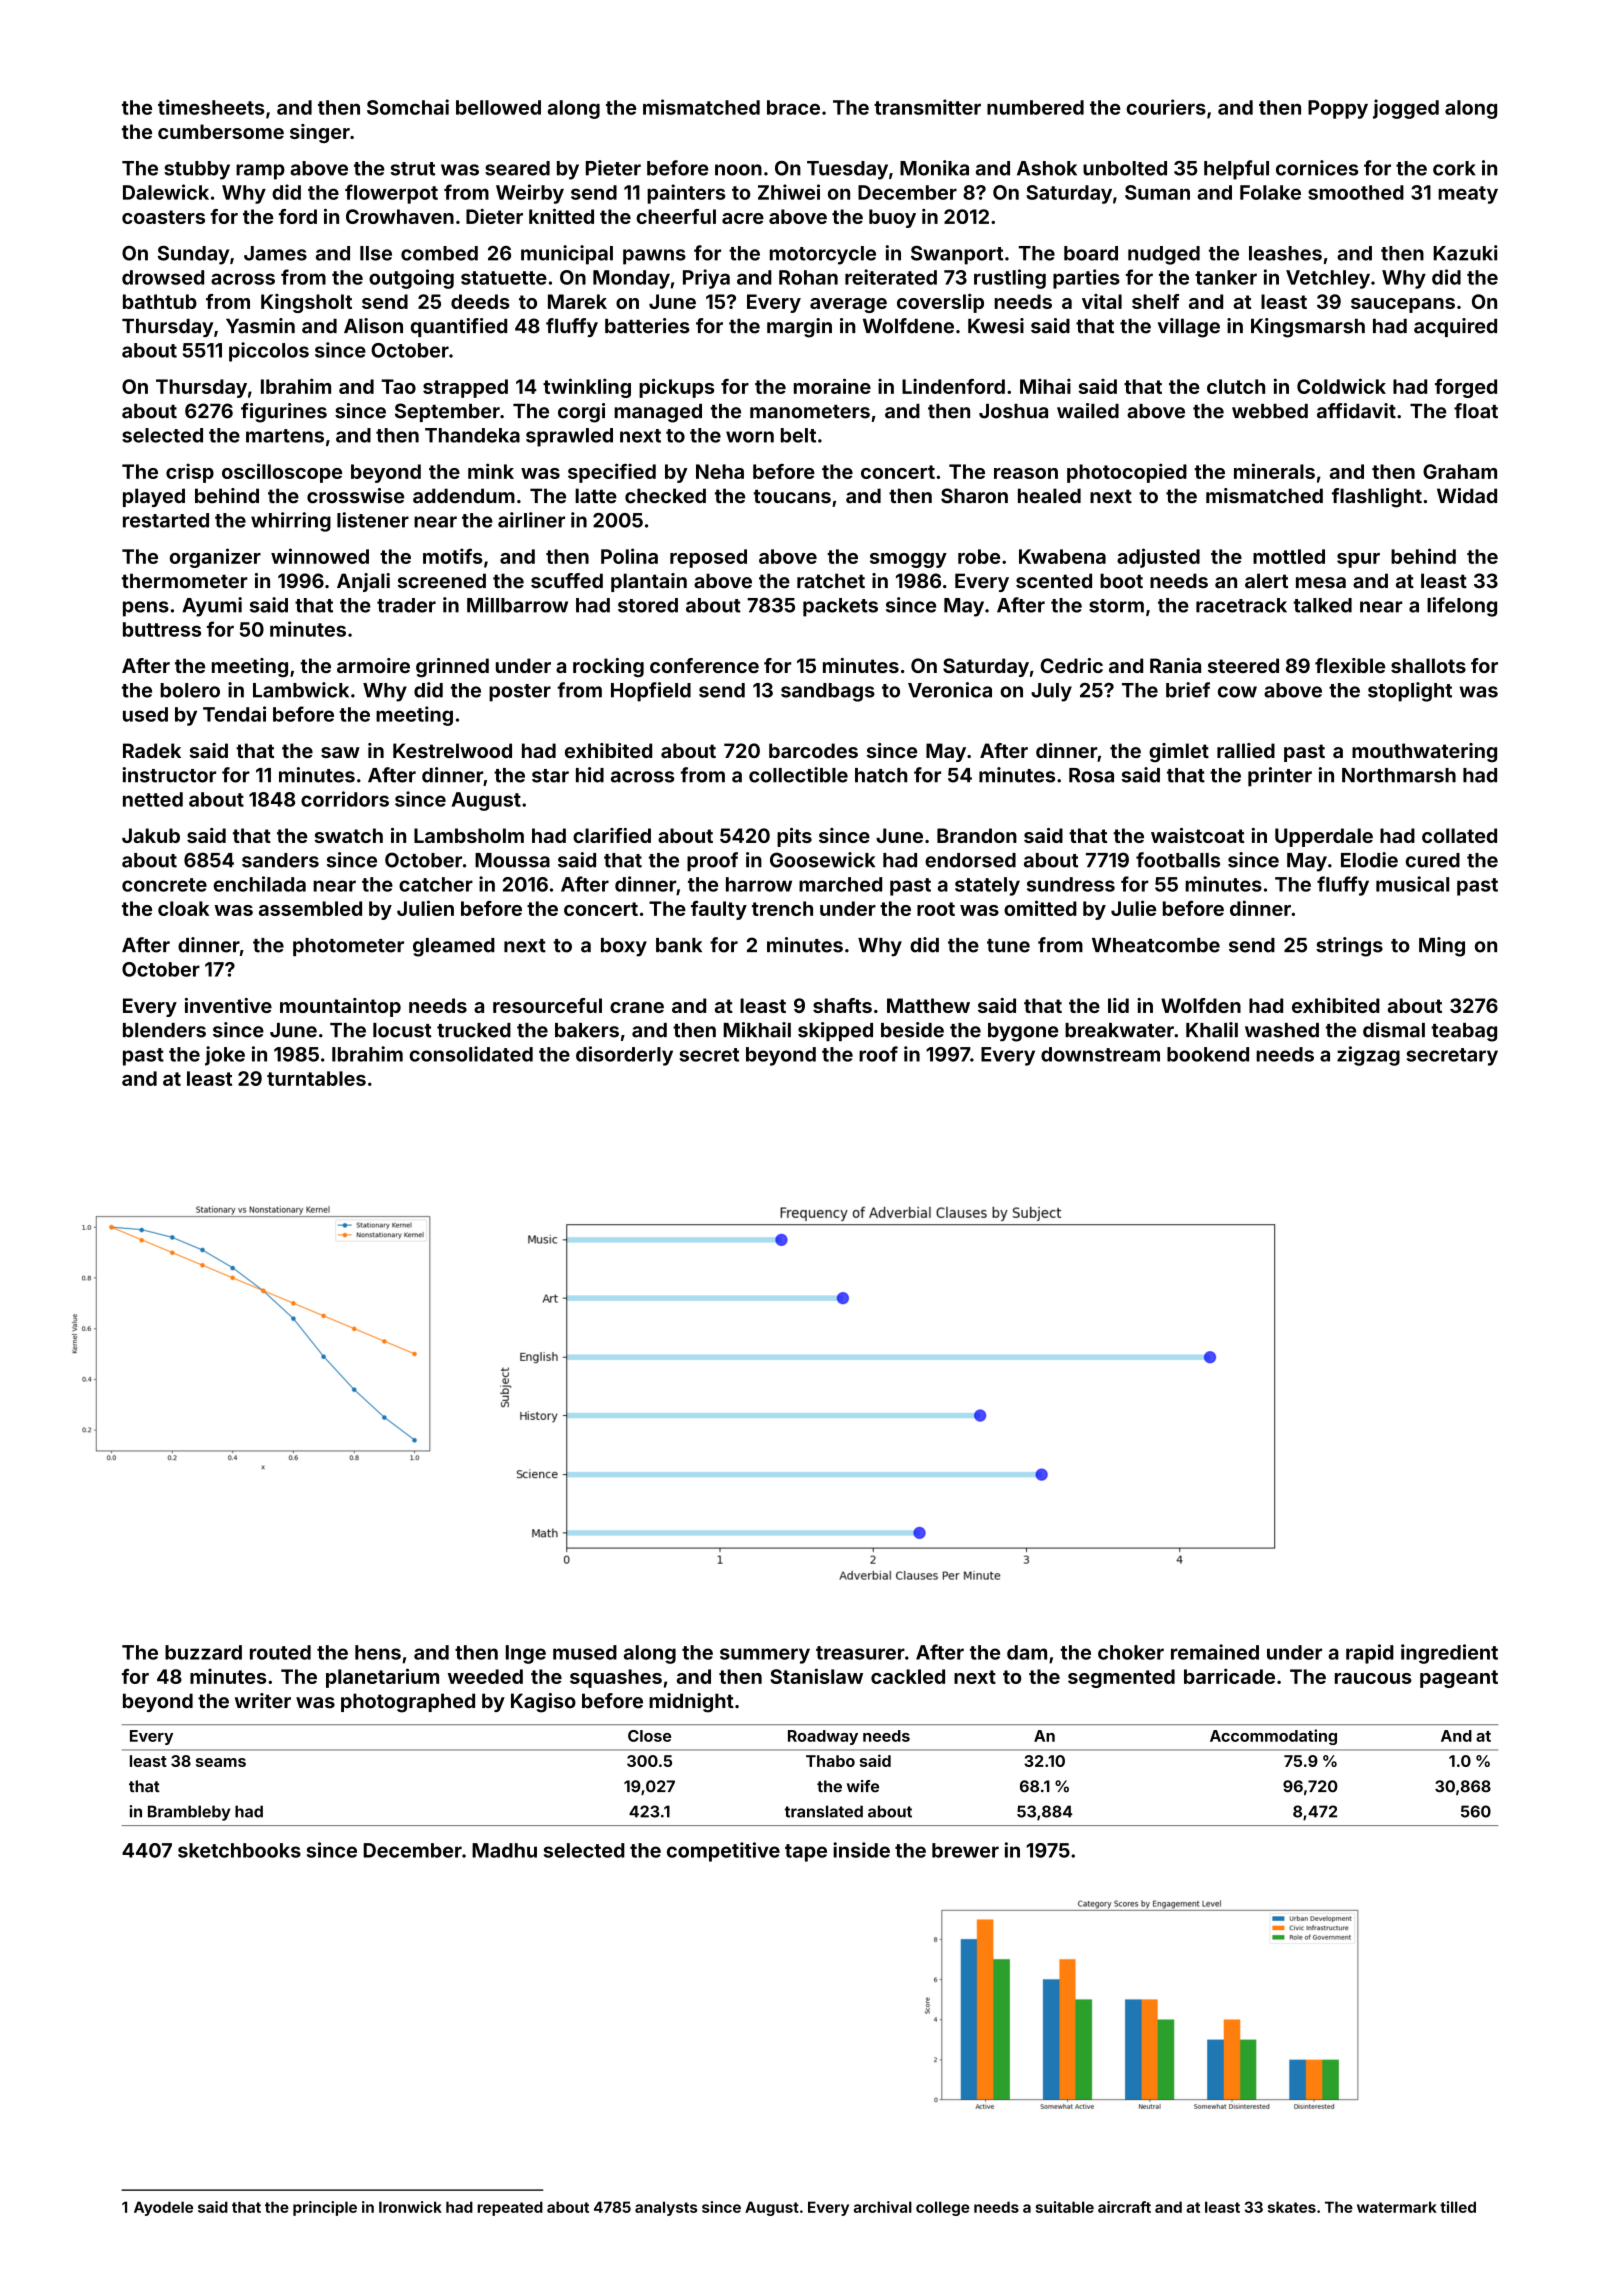  I want to click on Madhu, so click(504, 1850).
